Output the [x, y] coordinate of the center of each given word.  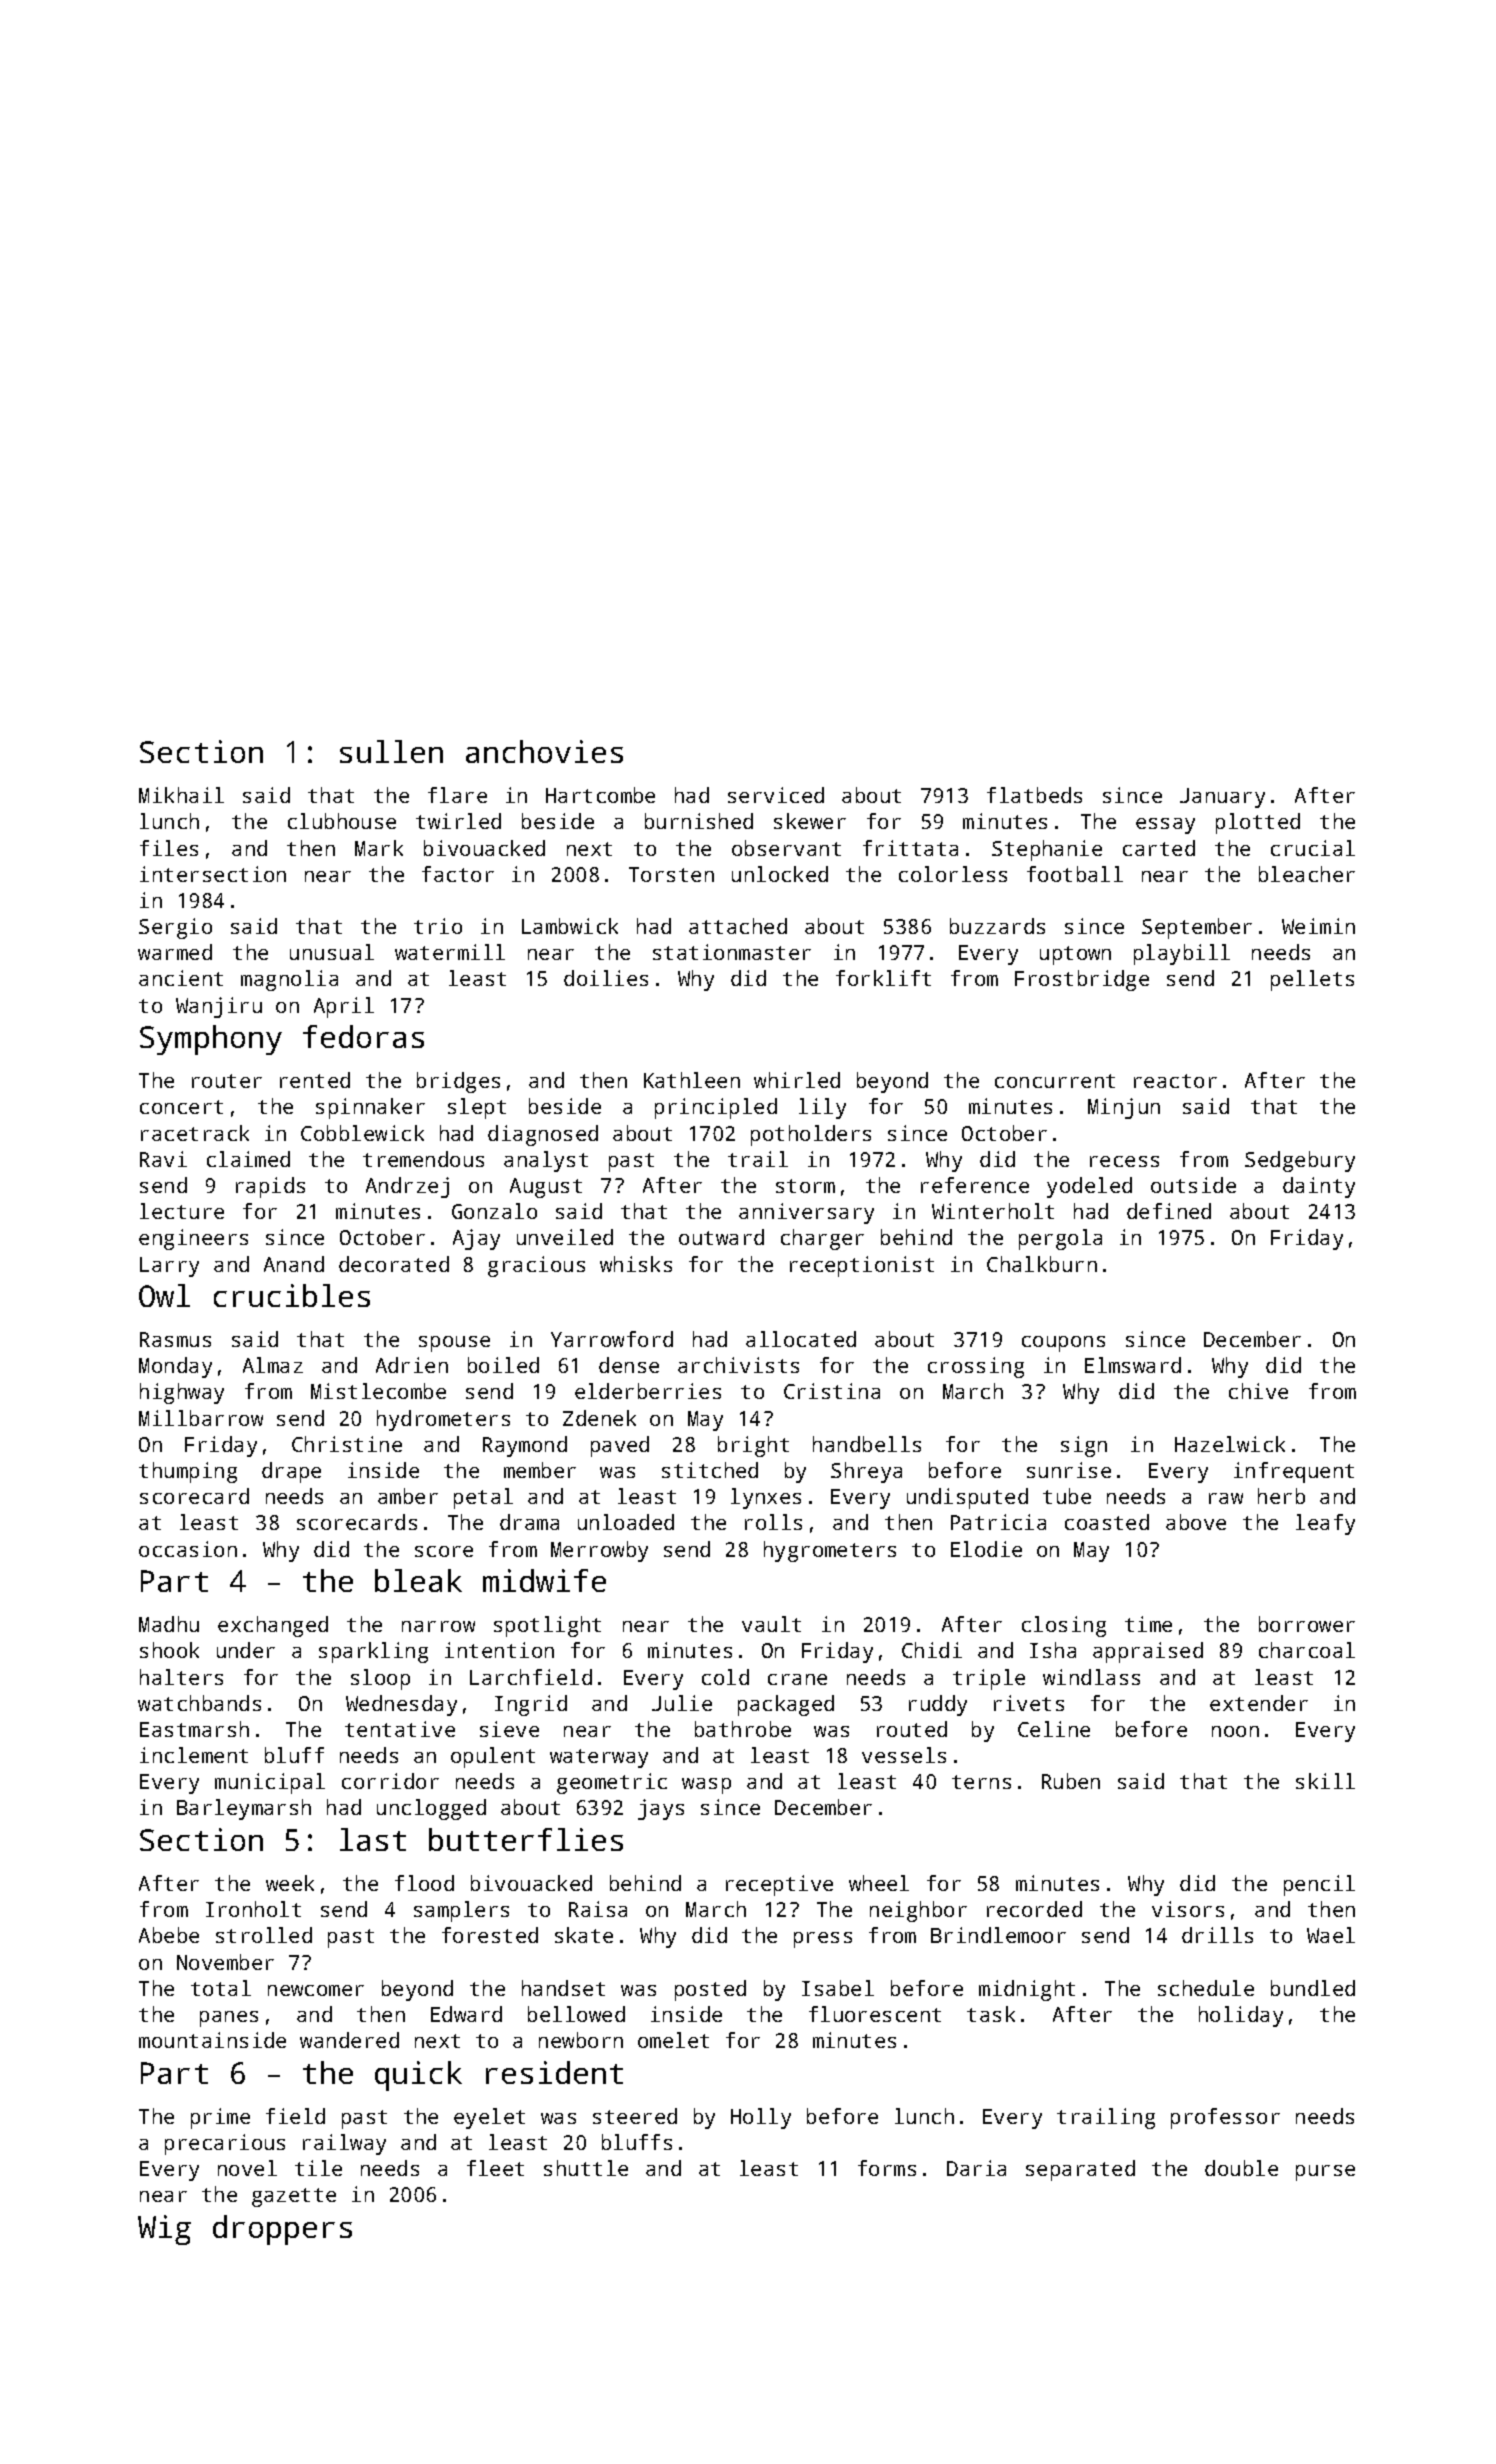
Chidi [932, 1650]
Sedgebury [1300, 1161]
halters [181, 1677]
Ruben [1071, 1781]
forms [887, 2168]
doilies [606, 978]
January [1222, 798]
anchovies [544, 751]
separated [1080, 2170]
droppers [282, 2230]
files [169, 848]
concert [181, 1107]
